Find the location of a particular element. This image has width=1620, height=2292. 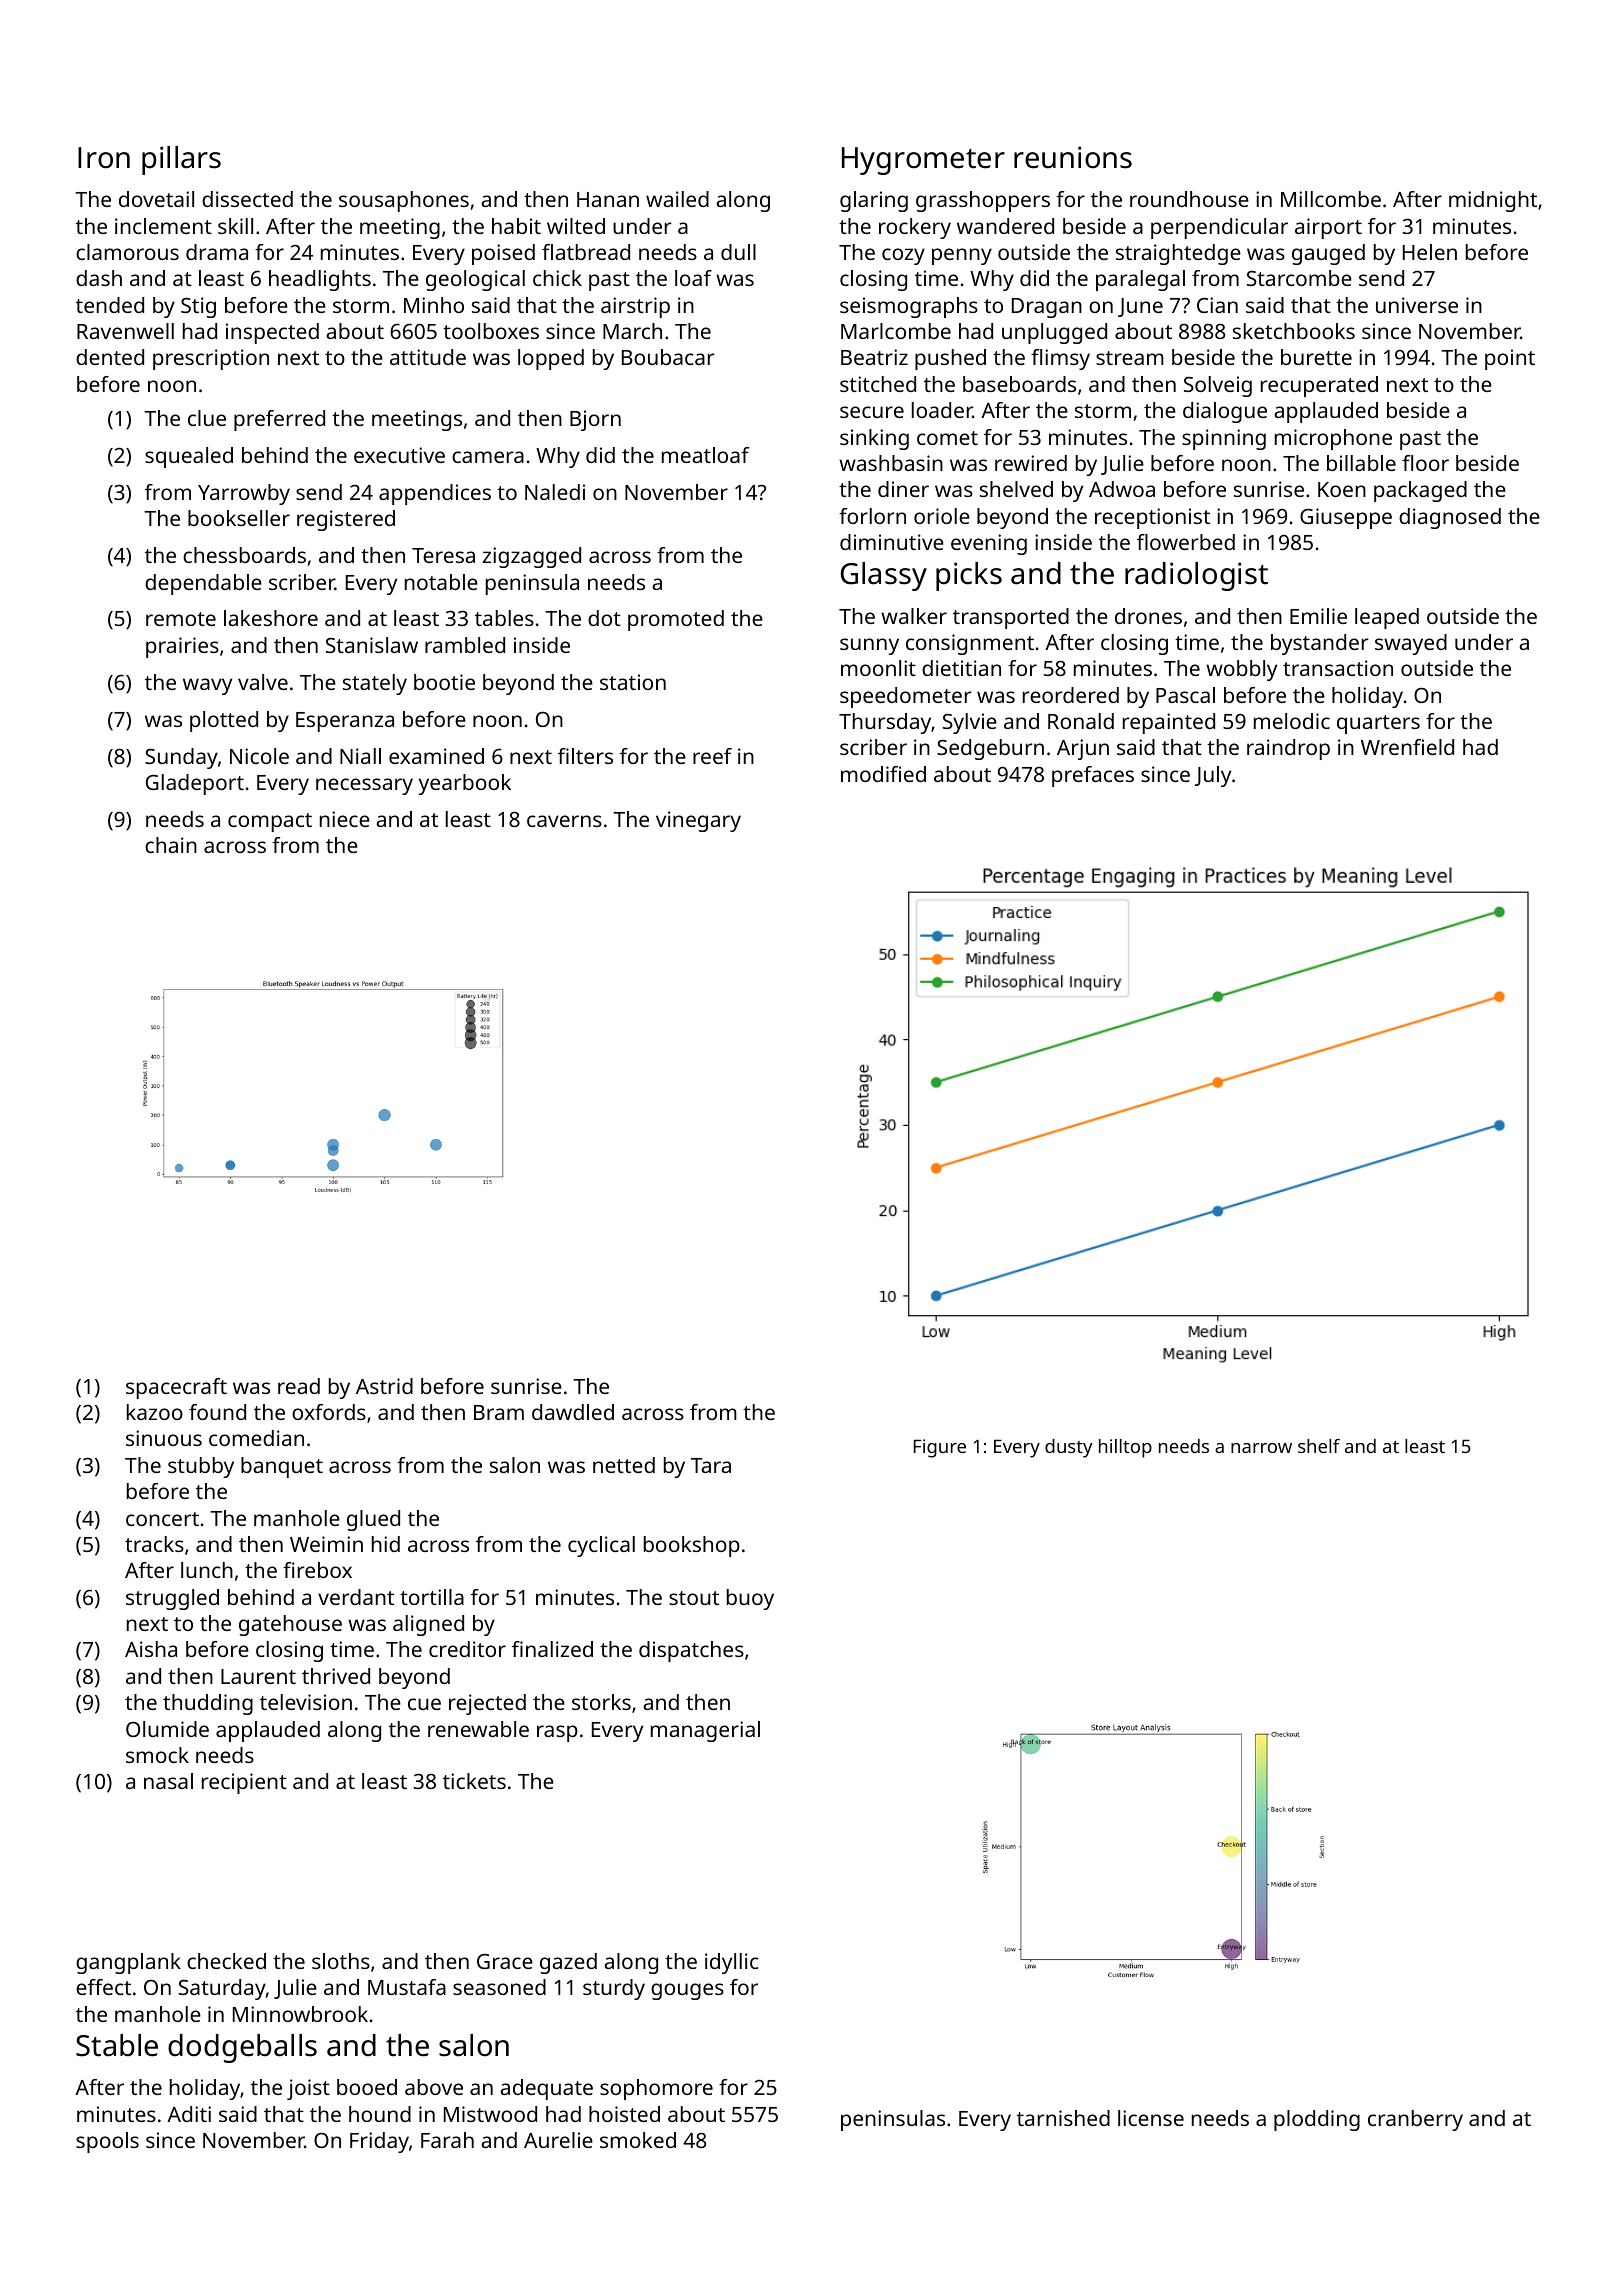

chain is located at coordinates (171, 845).
